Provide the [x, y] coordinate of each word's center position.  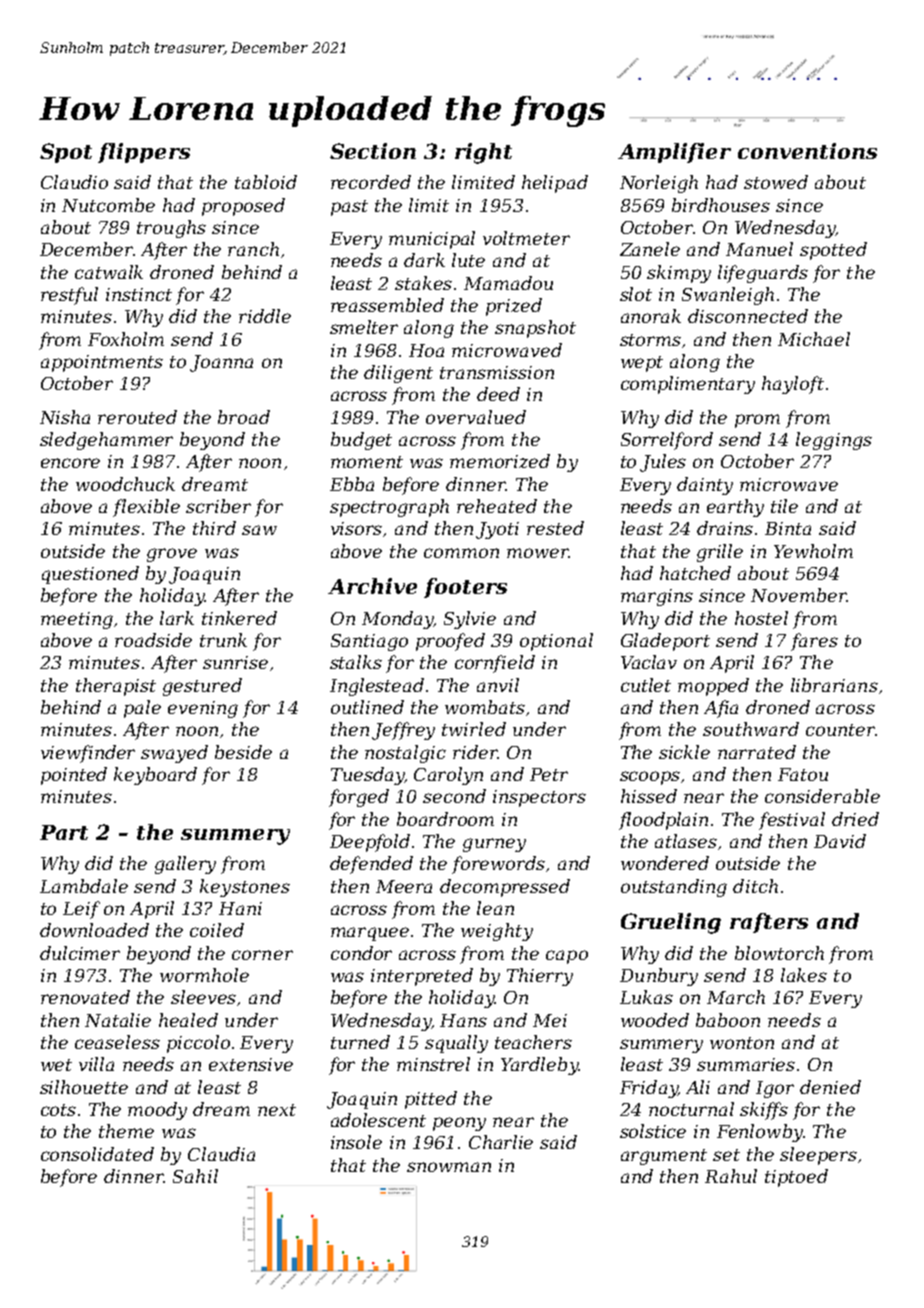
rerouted [137, 417]
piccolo [198, 1044]
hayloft [793, 385]
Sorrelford [667, 441]
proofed [450, 642]
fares [814, 642]
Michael [814, 339]
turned [360, 1042]
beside [243, 752]
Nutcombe [108, 205]
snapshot [535, 329]
